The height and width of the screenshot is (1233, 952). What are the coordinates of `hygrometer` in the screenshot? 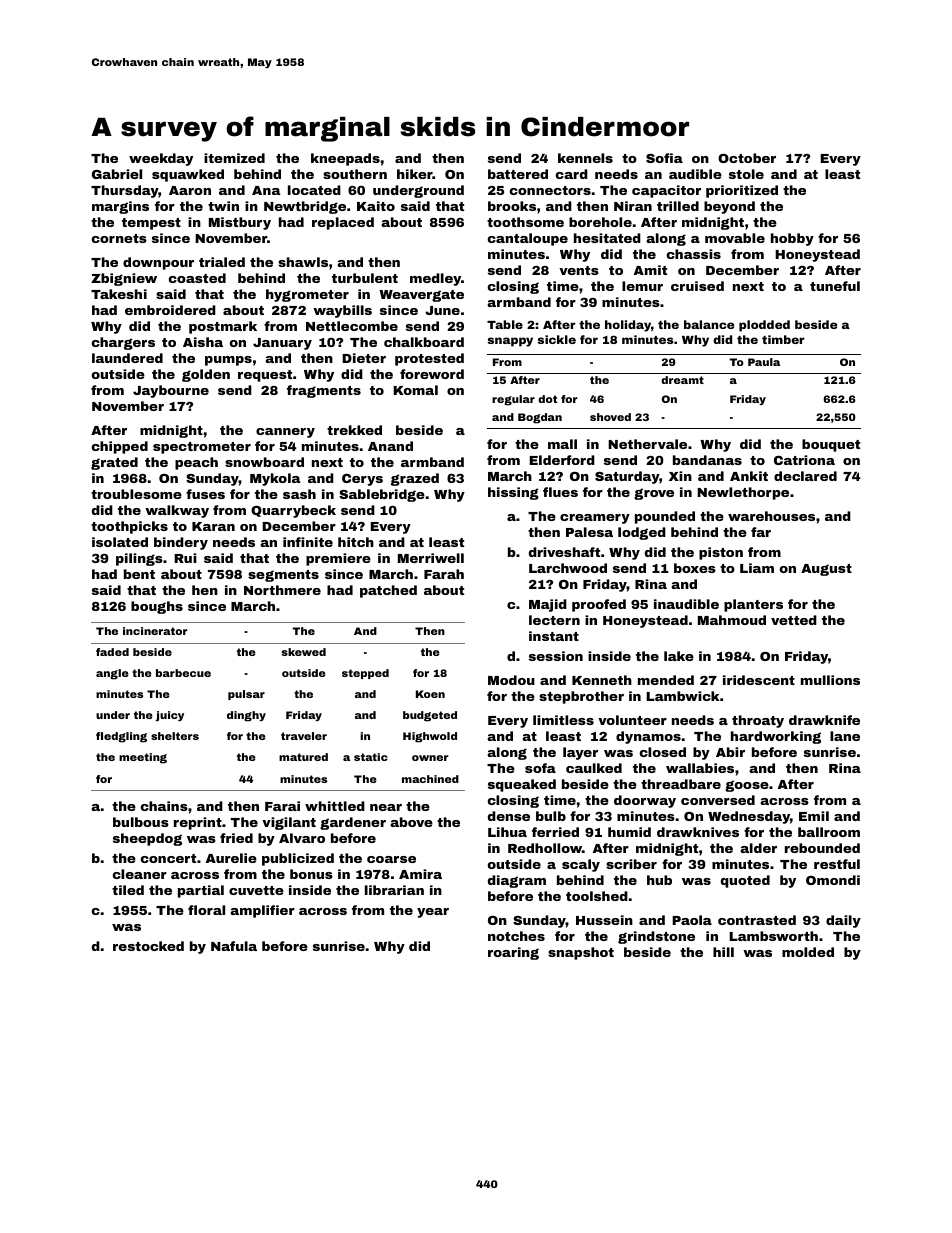 It's located at (307, 295).
